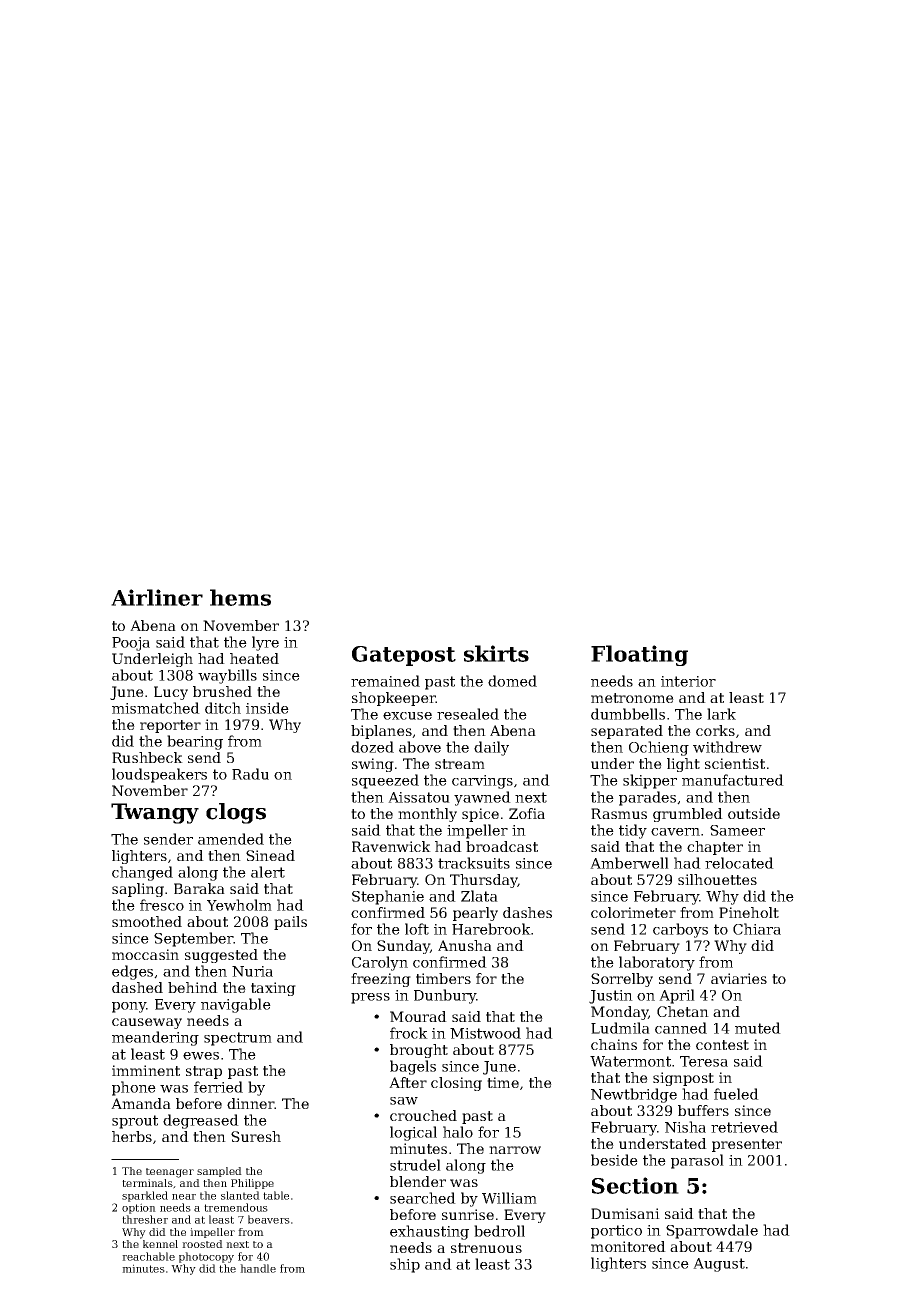 This page has width=908, height=1316. Describe the element at coordinates (405, 1265) in the page. I see `ship` at that location.
